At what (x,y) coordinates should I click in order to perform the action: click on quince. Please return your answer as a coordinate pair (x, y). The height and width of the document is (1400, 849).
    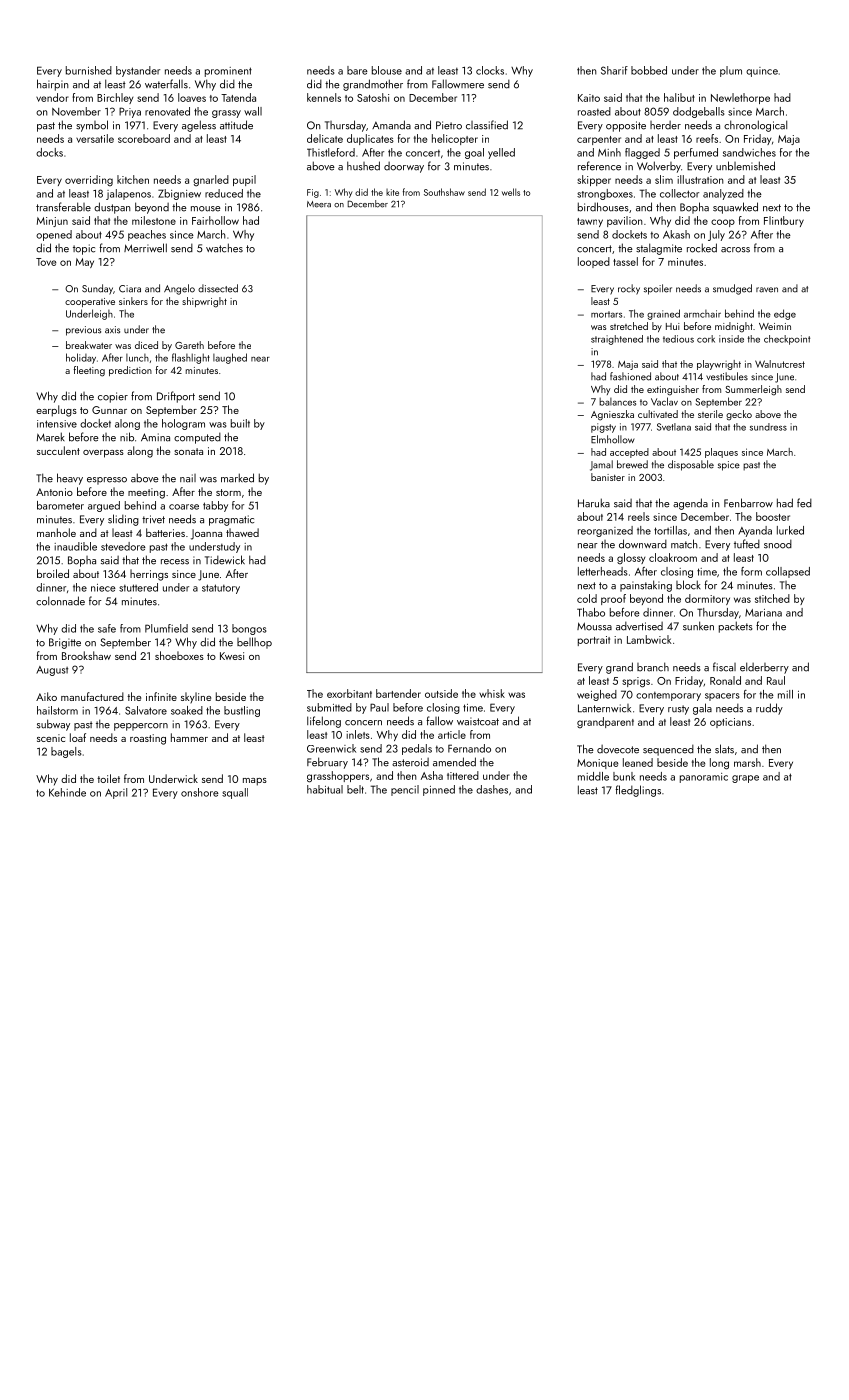
    Looking at the image, I should click on (762, 72).
